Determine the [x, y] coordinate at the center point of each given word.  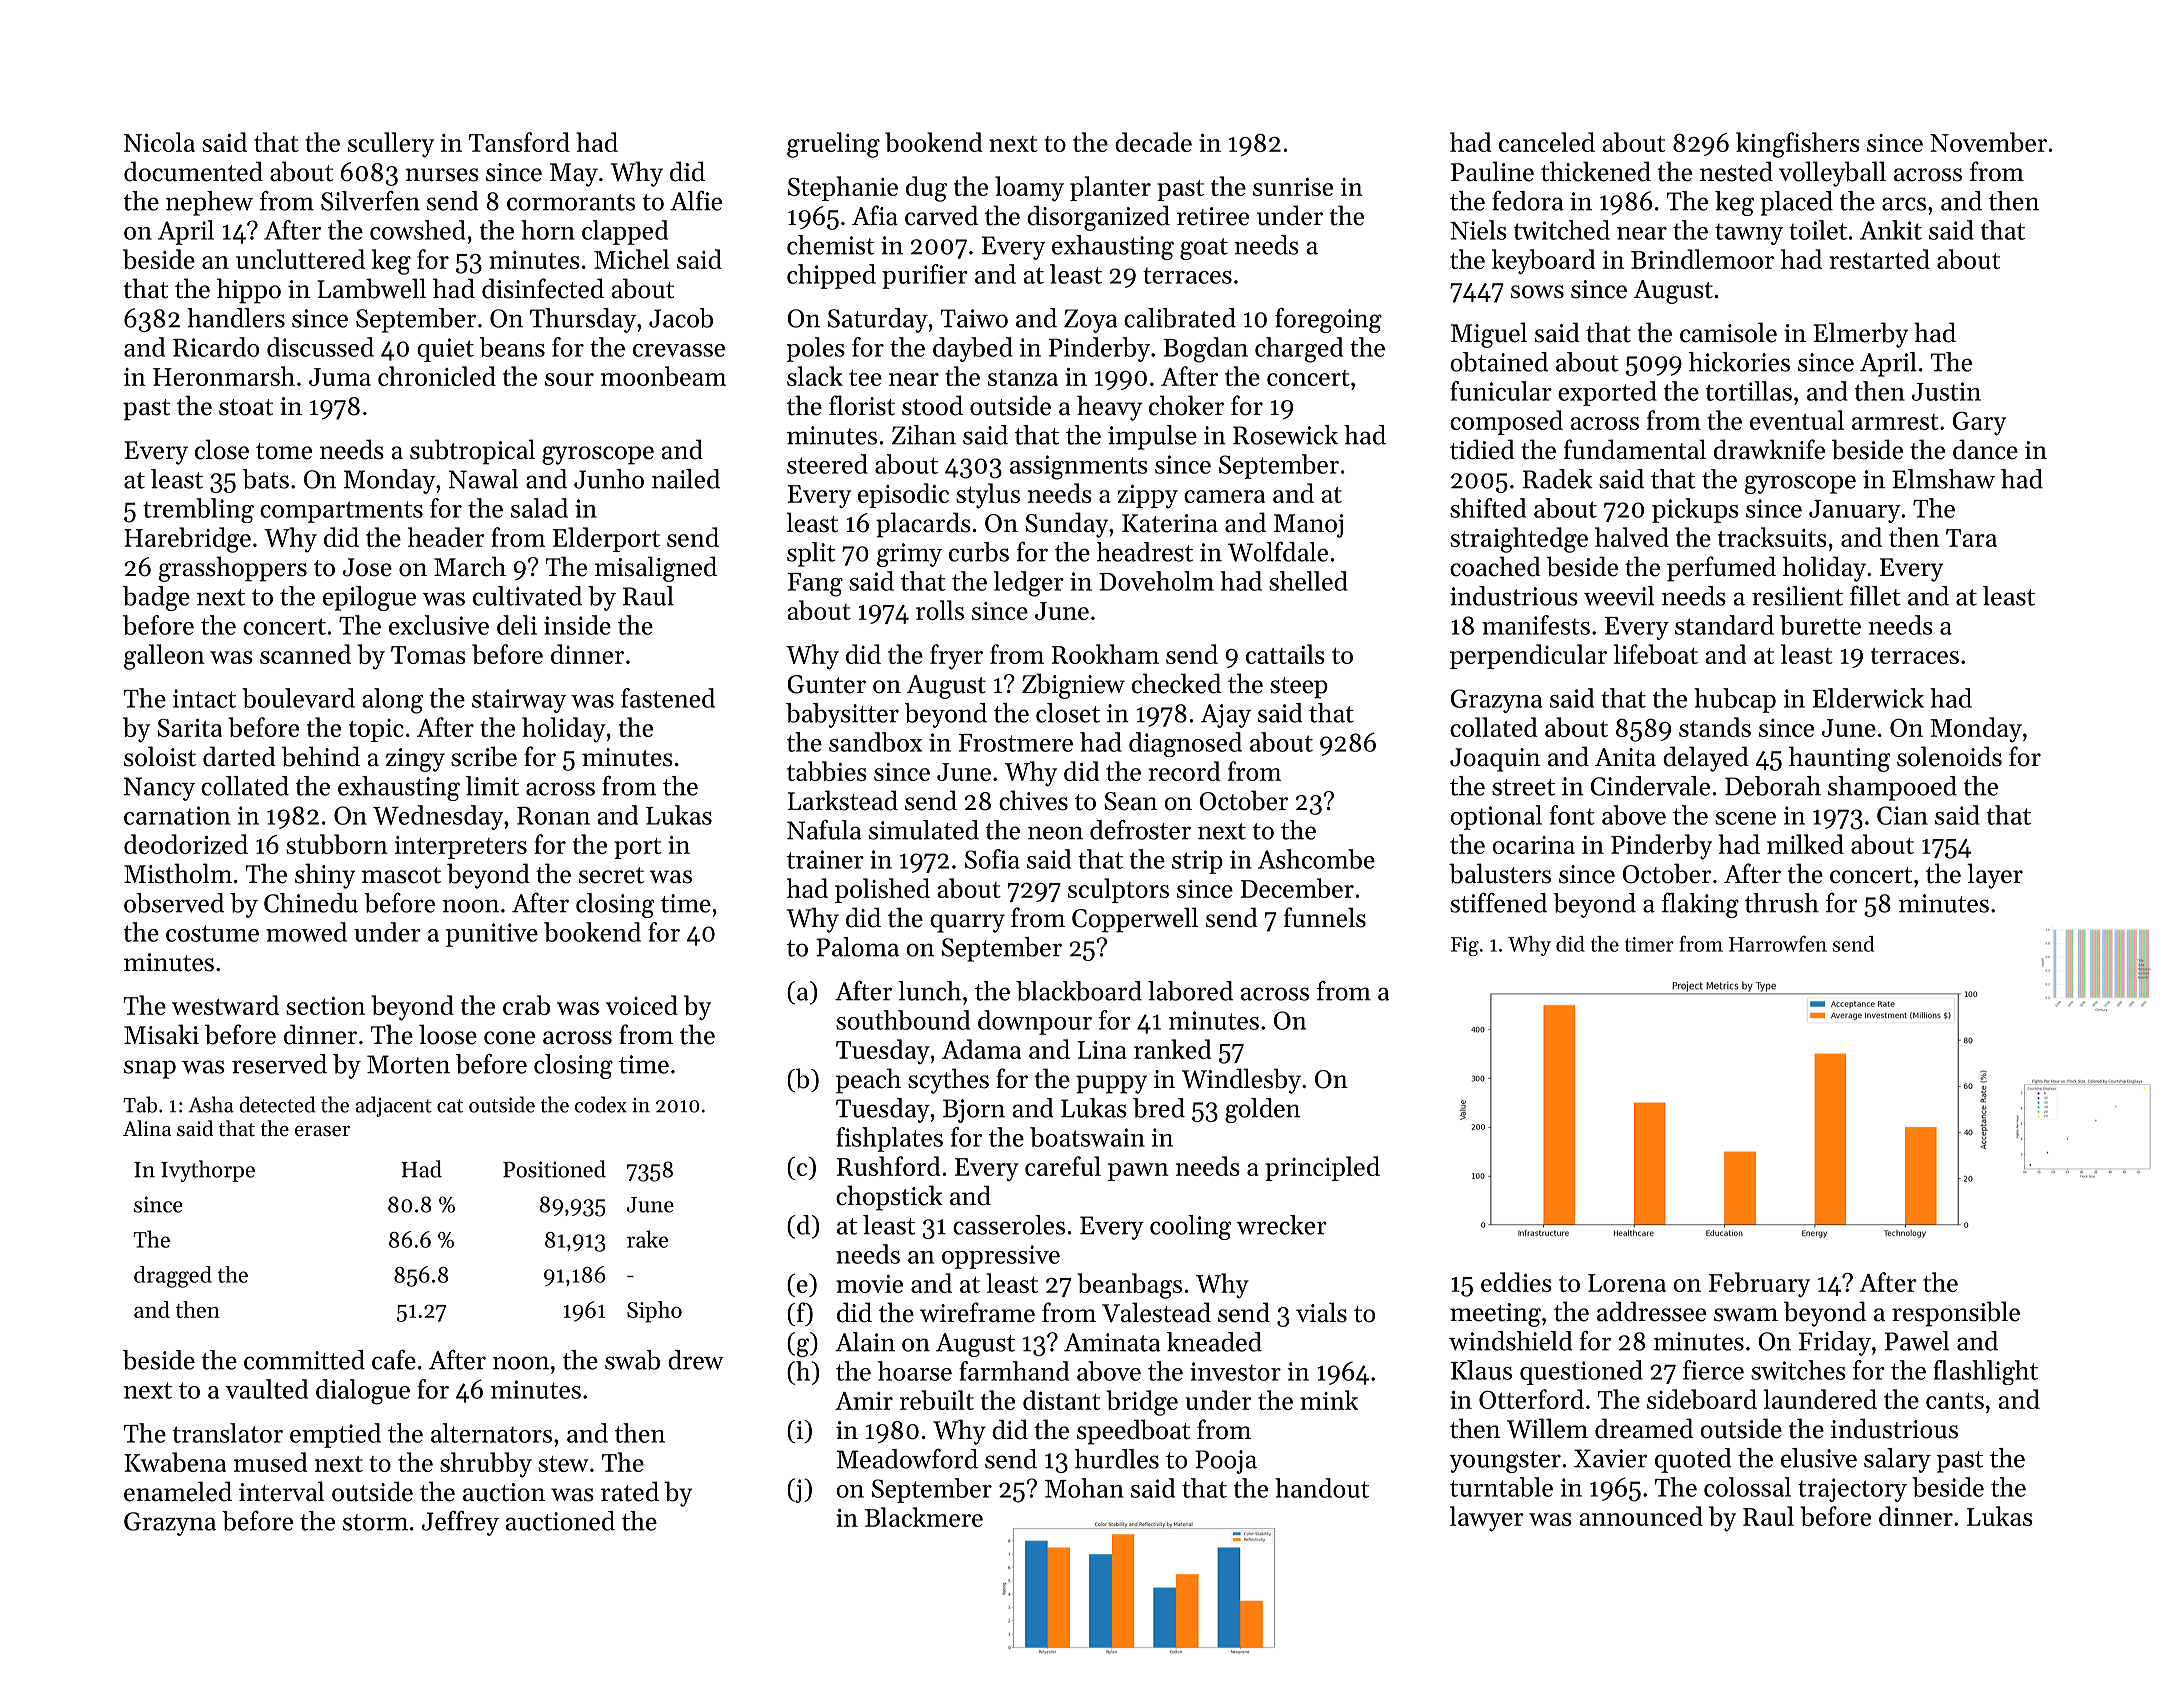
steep [1299, 688]
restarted [1880, 259]
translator [228, 1433]
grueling [833, 145]
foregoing [1328, 320]
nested [1736, 171]
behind [321, 756]
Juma [340, 377]
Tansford [519, 142]
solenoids [1949, 756]
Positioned [554, 1169]
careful [1063, 1166]
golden [1262, 1110]
